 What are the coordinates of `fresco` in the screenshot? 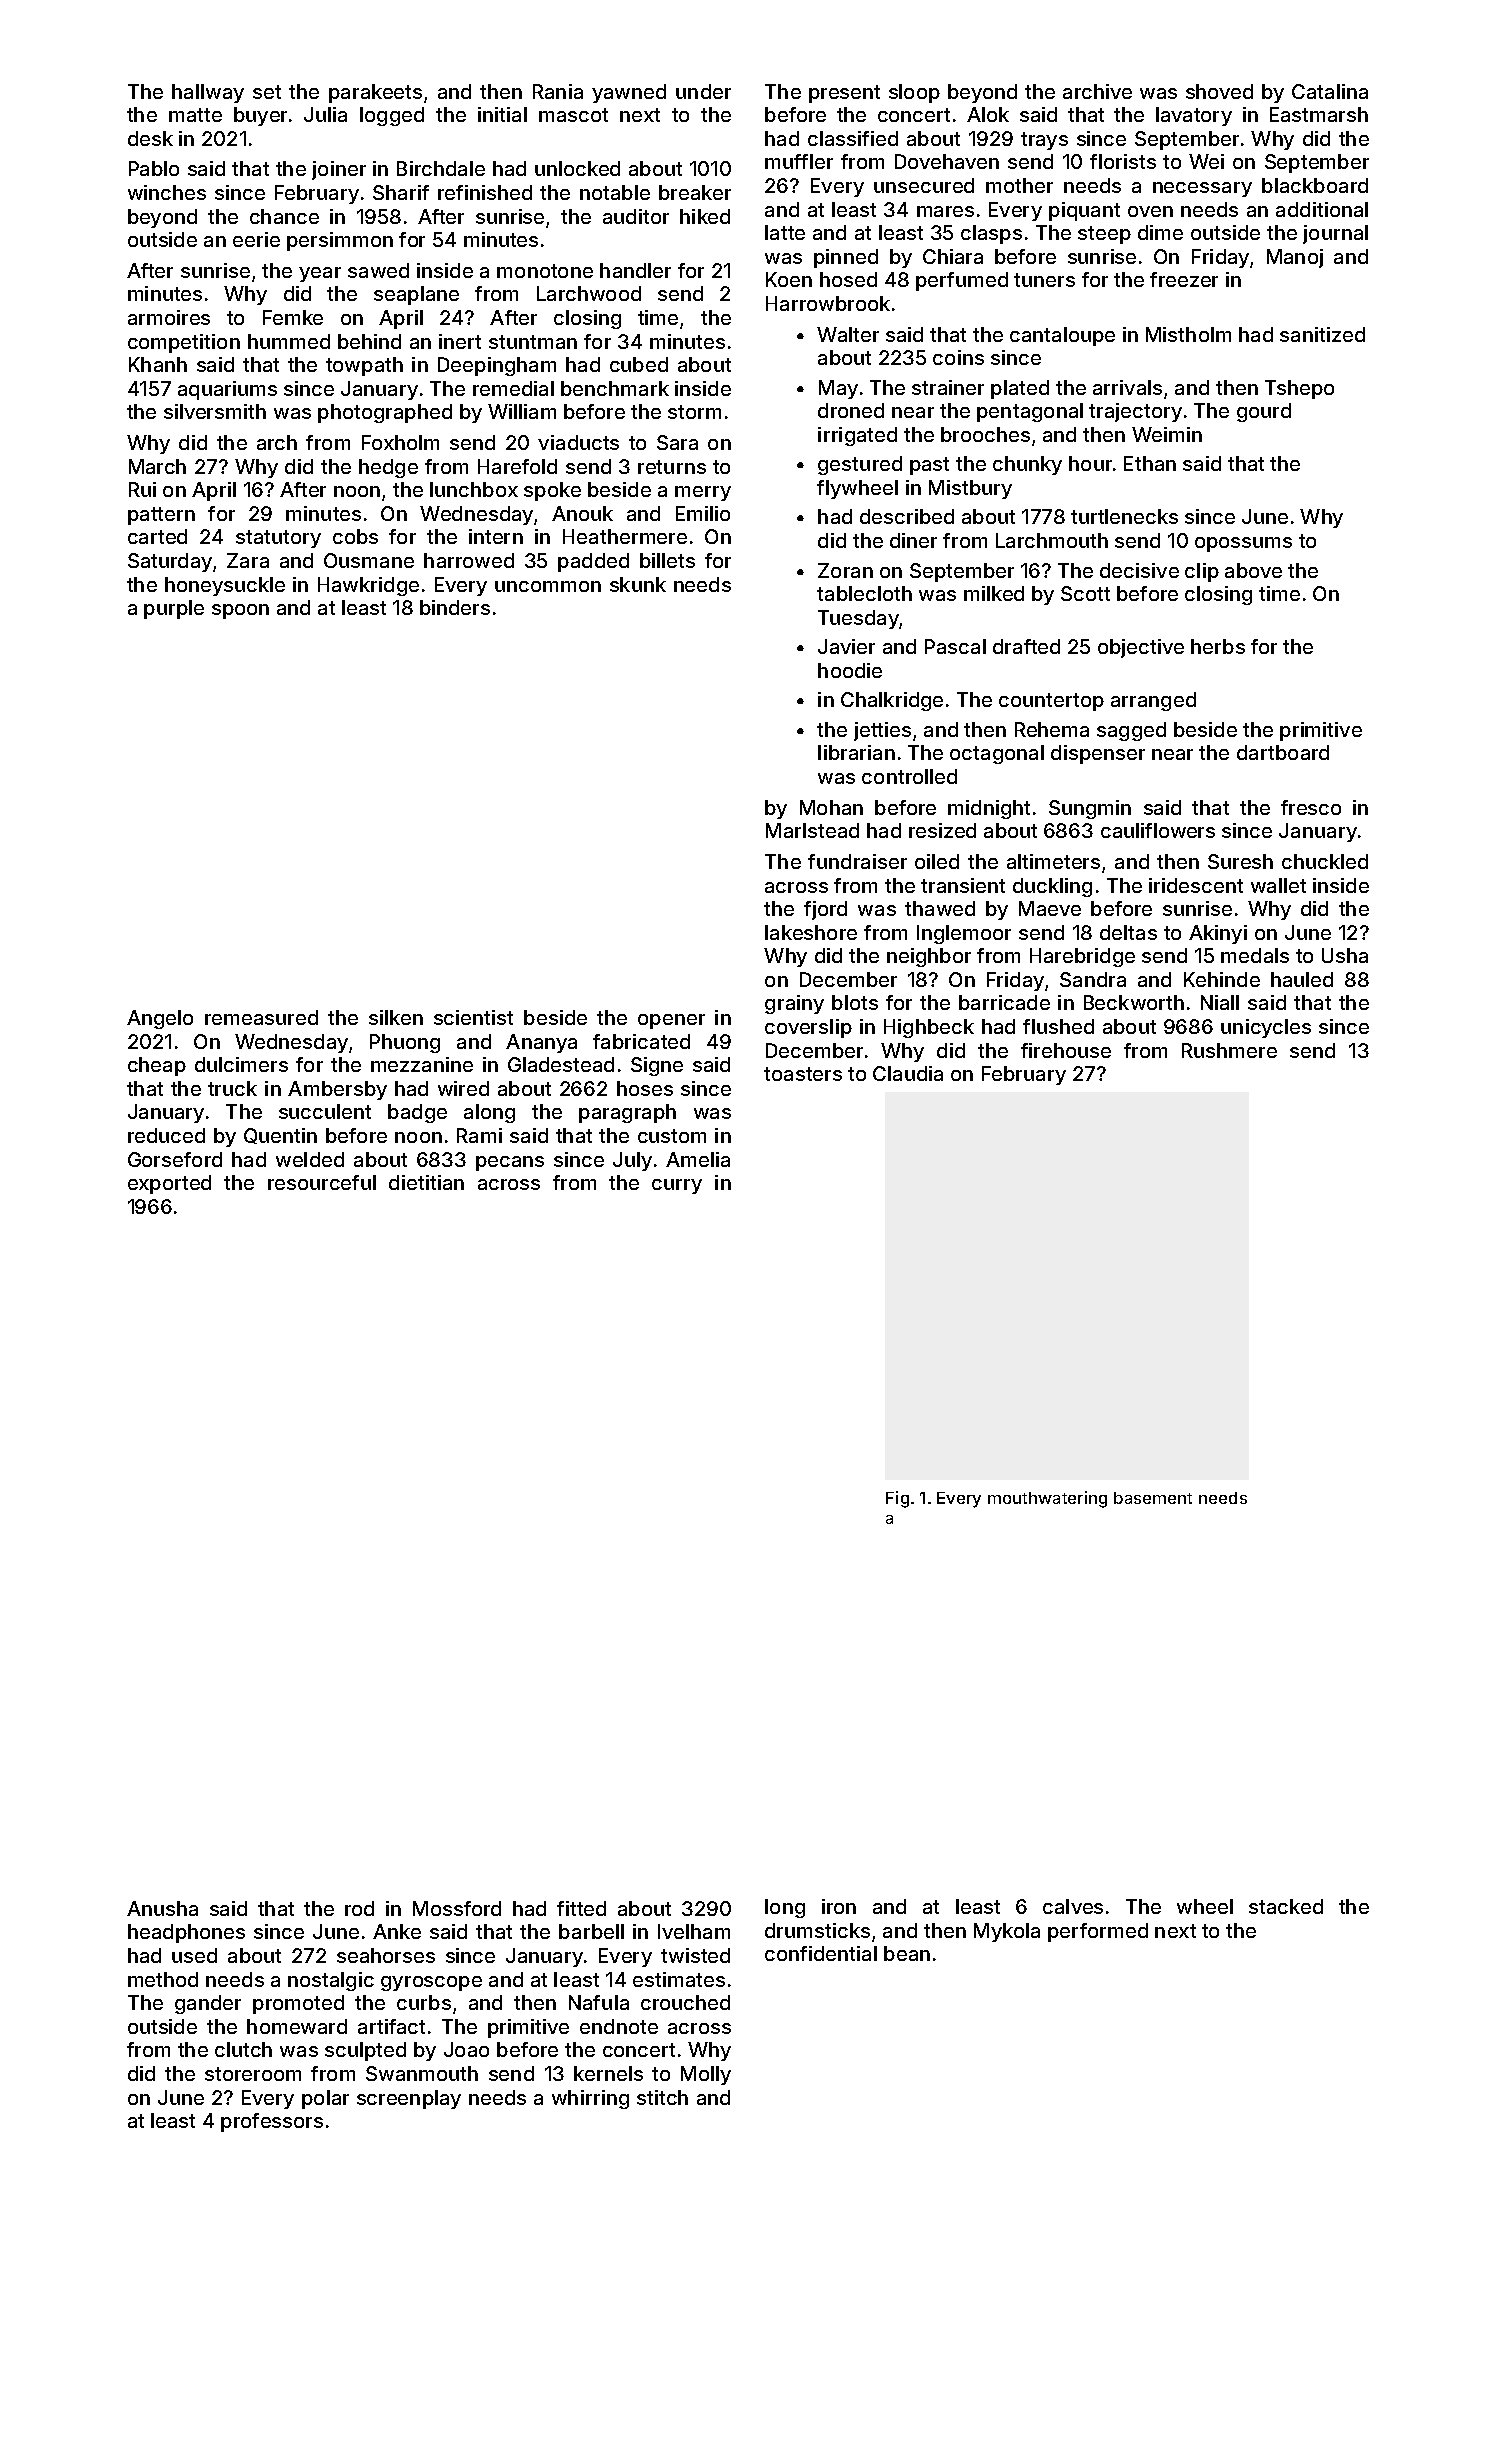 It's located at (1311, 807).
